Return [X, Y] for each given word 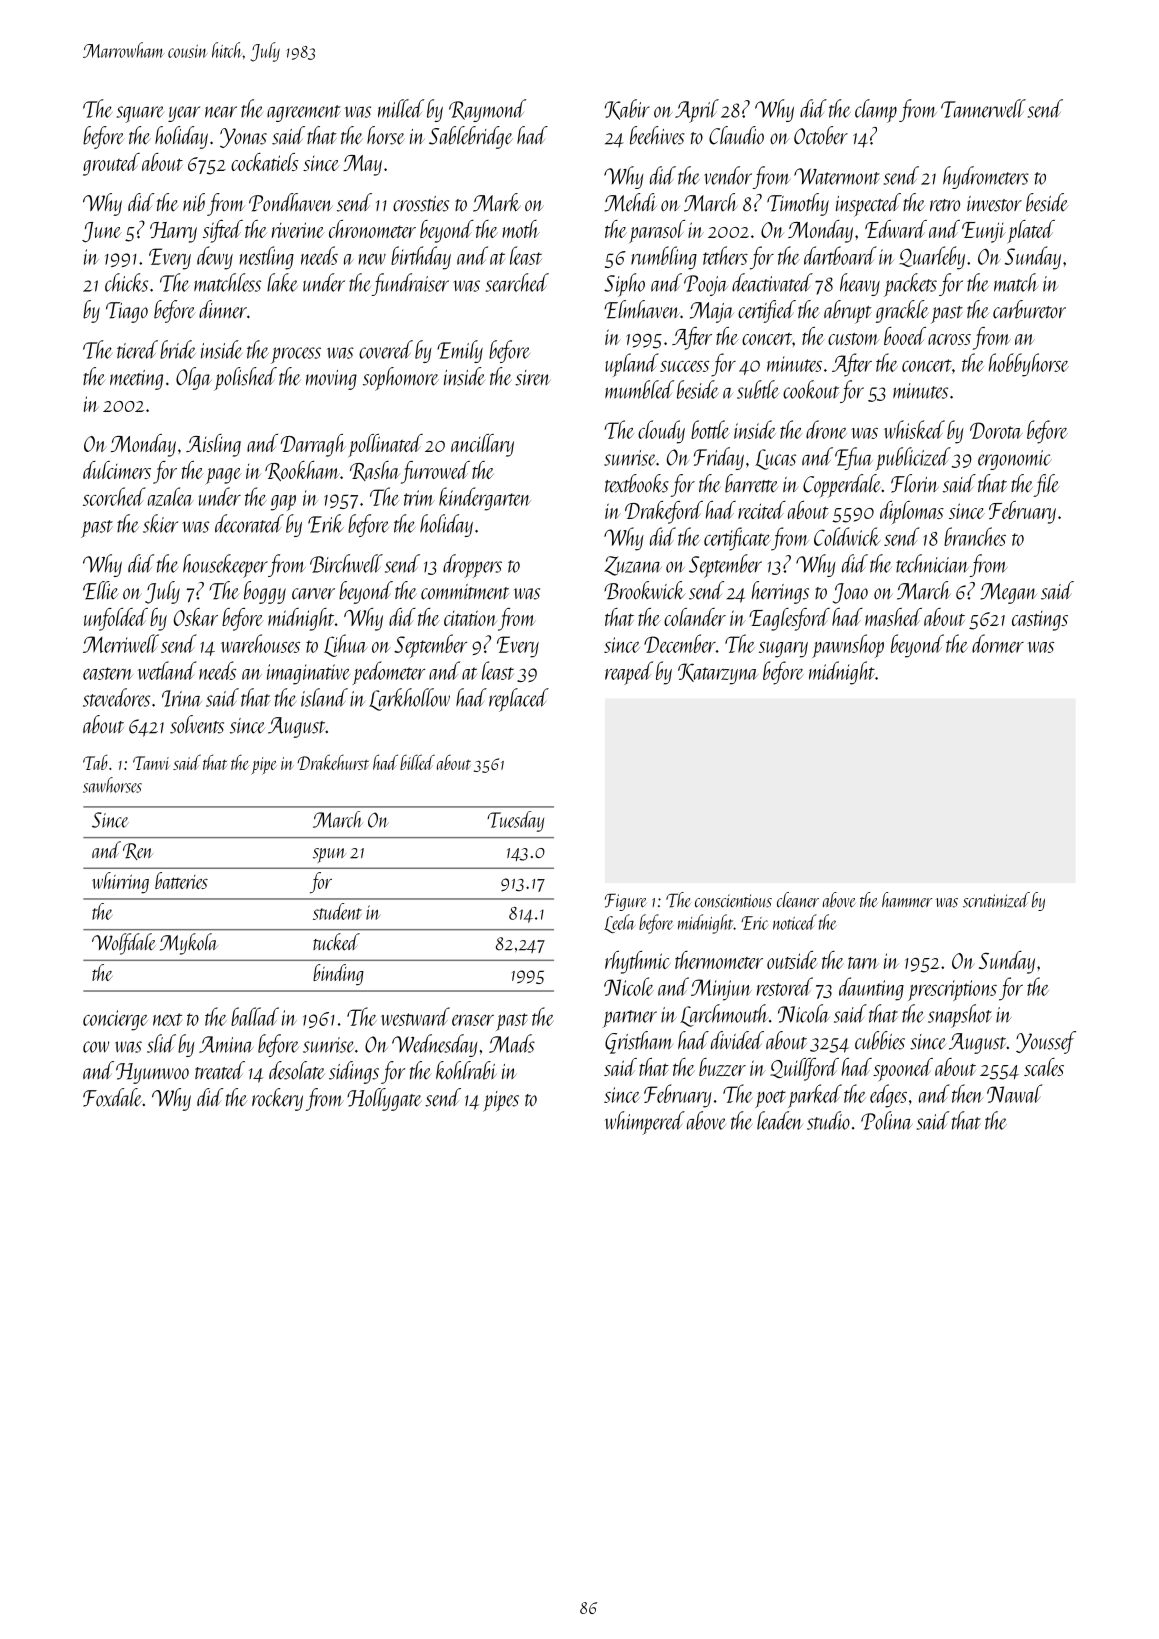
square [140, 114]
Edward [896, 229]
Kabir [627, 109]
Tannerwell [983, 108]
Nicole [629, 986]
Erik [326, 523]
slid [161, 1043]
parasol [657, 231]
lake [282, 282]
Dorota [996, 430]
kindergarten [485, 499]
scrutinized [996, 900]
